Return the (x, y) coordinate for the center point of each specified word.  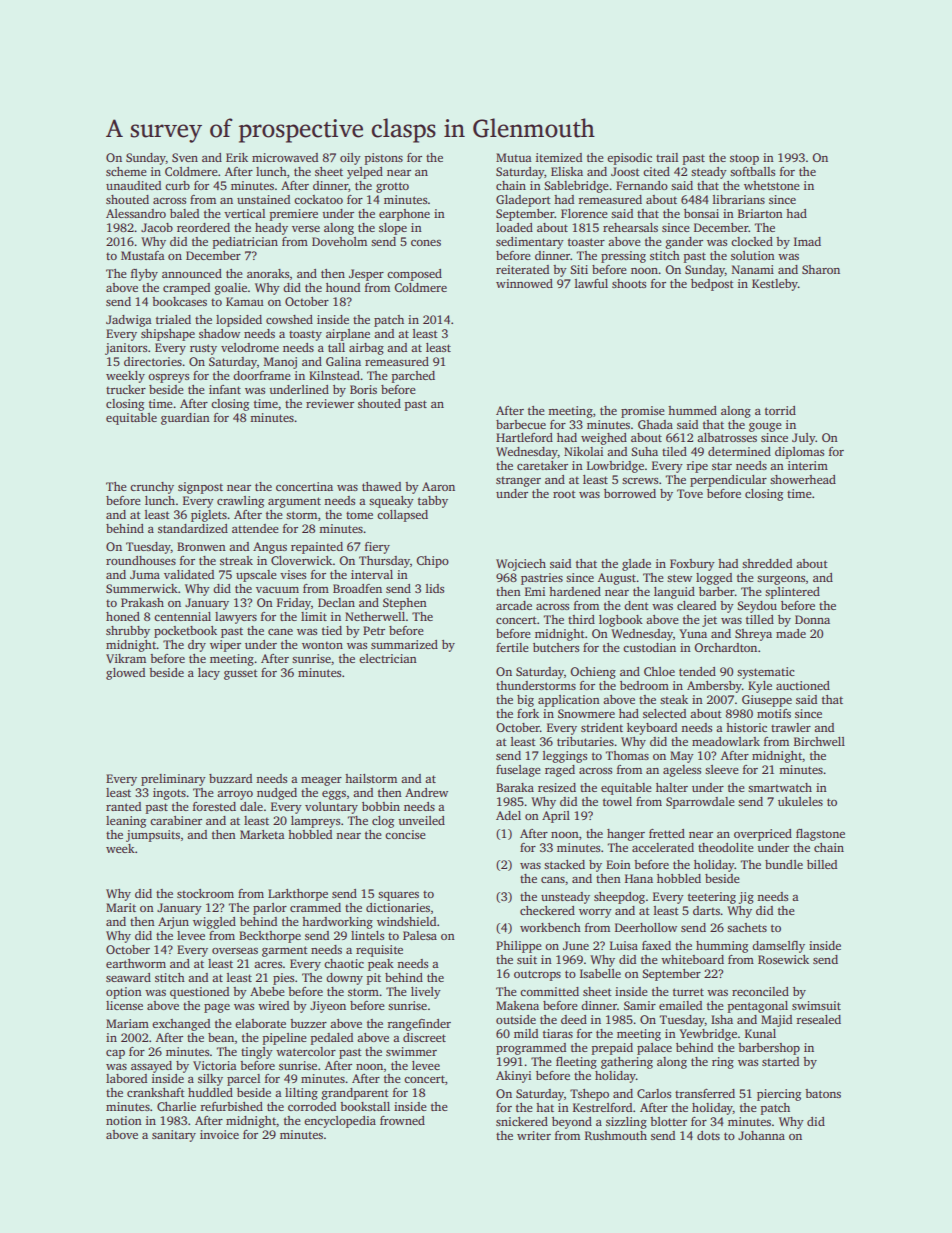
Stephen (405, 604)
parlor (270, 909)
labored (126, 1078)
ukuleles (800, 801)
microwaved (285, 157)
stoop (744, 159)
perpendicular (728, 481)
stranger (518, 481)
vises (293, 574)
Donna (812, 619)
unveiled (421, 820)
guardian (185, 419)
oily (350, 159)
